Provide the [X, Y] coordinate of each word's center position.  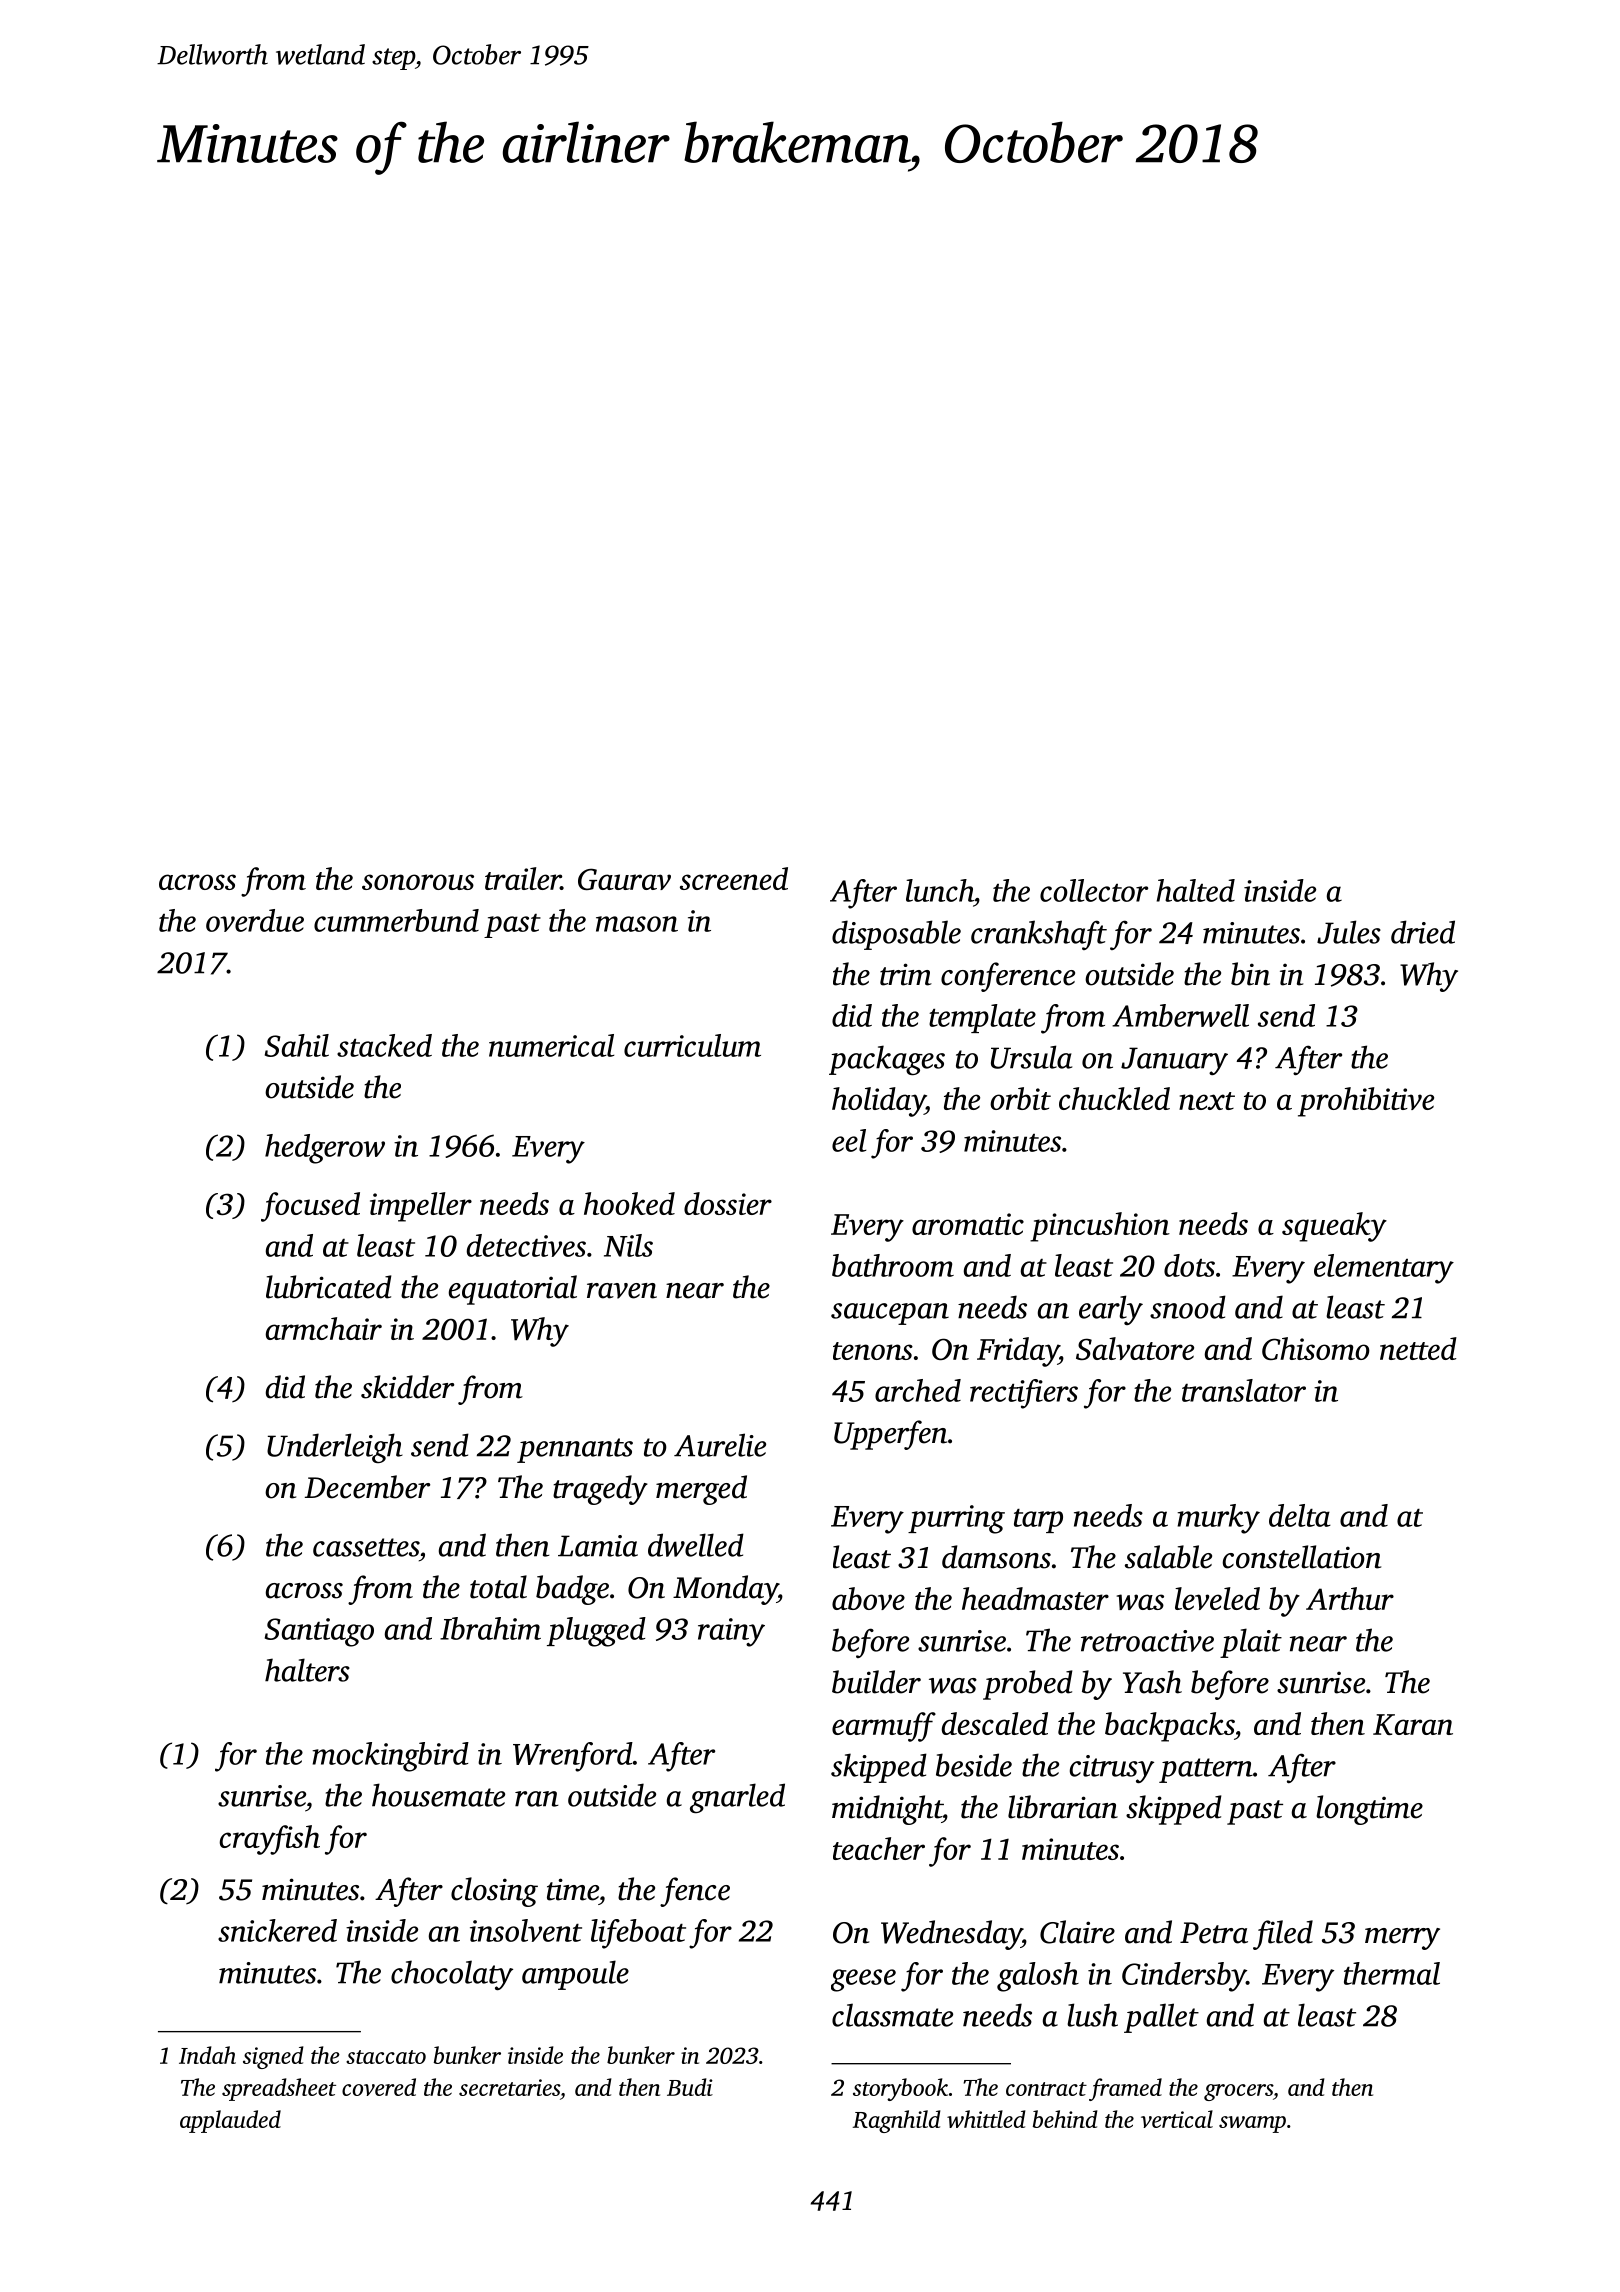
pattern [1206, 1770]
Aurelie [720, 1445]
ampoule [575, 1975]
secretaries [509, 2087]
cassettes [366, 1547]
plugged [596, 1632]
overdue [255, 920]
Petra [1214, 1933]
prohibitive [1366, 1102]
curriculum [692, 1045]
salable [1168, 1557]
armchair [324, 1328]
